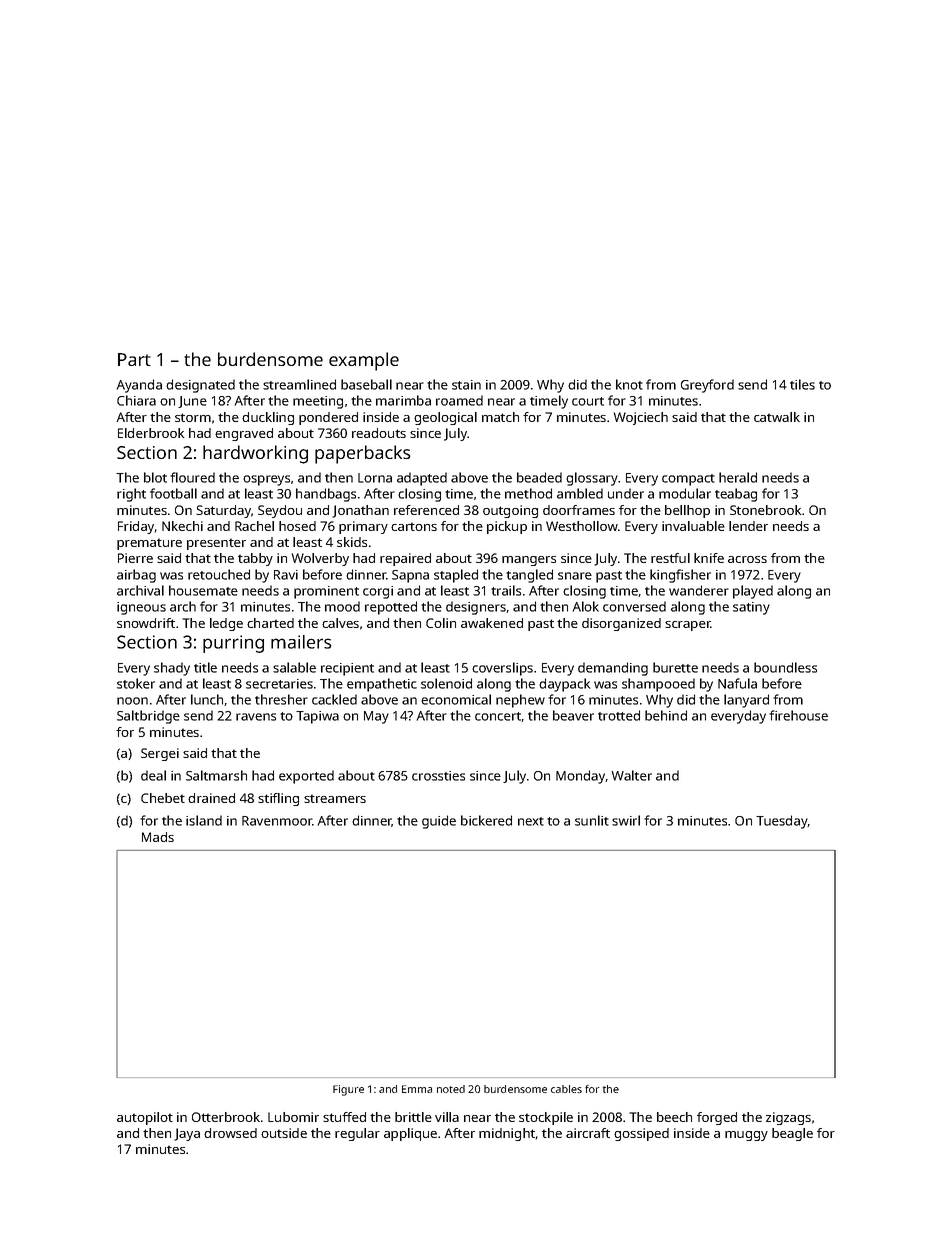 This screenshot has width=952, height=1233. I want to click on Jaya, so click(187, 1134).
